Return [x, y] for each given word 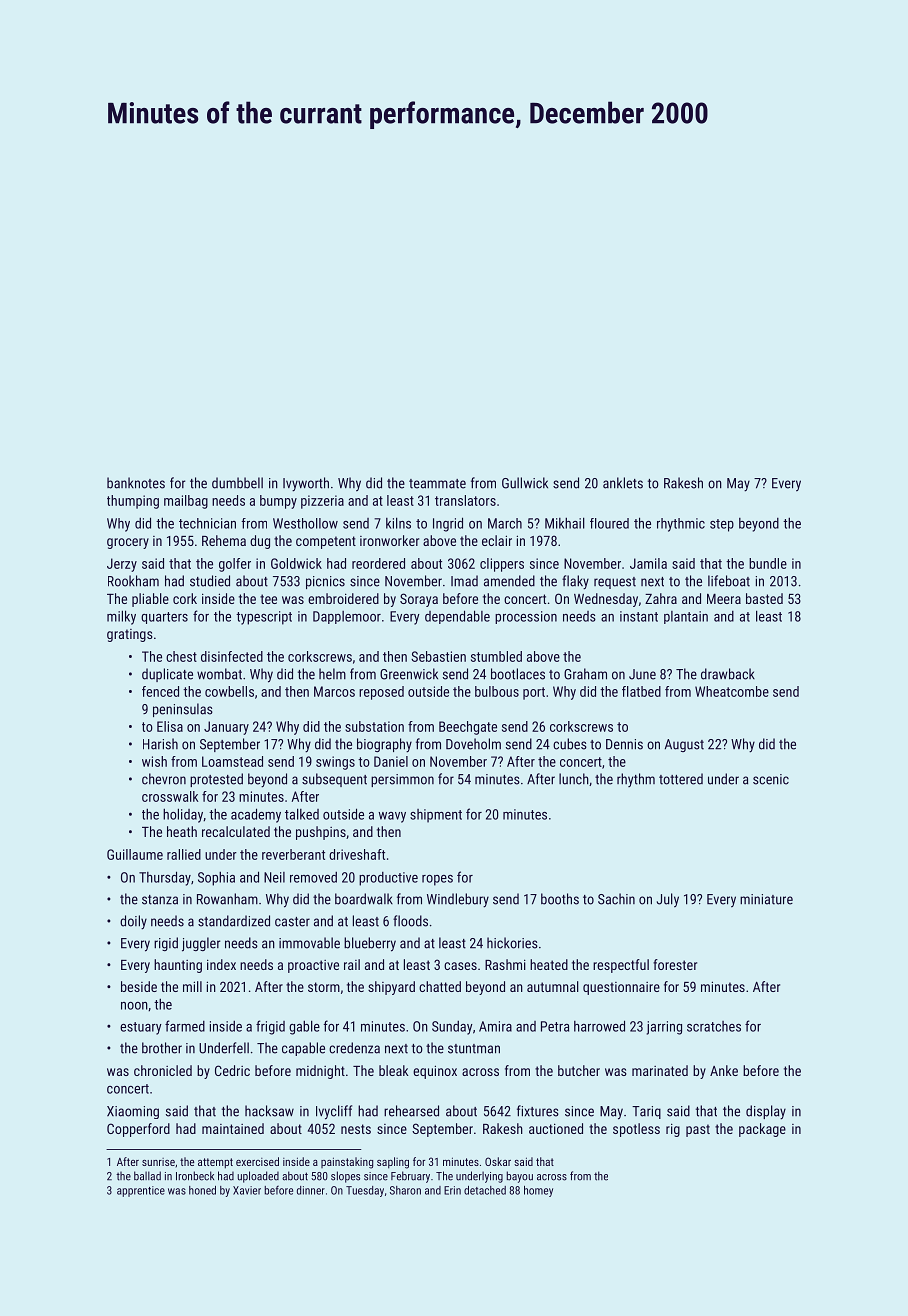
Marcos [334, 691]
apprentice [141, 1191]
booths [560, 899]
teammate [437, 484]
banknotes [136, 483]
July [668, 900]
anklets [623, 483]
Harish [160, 744]
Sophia [216, 879]
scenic [771, 779]
